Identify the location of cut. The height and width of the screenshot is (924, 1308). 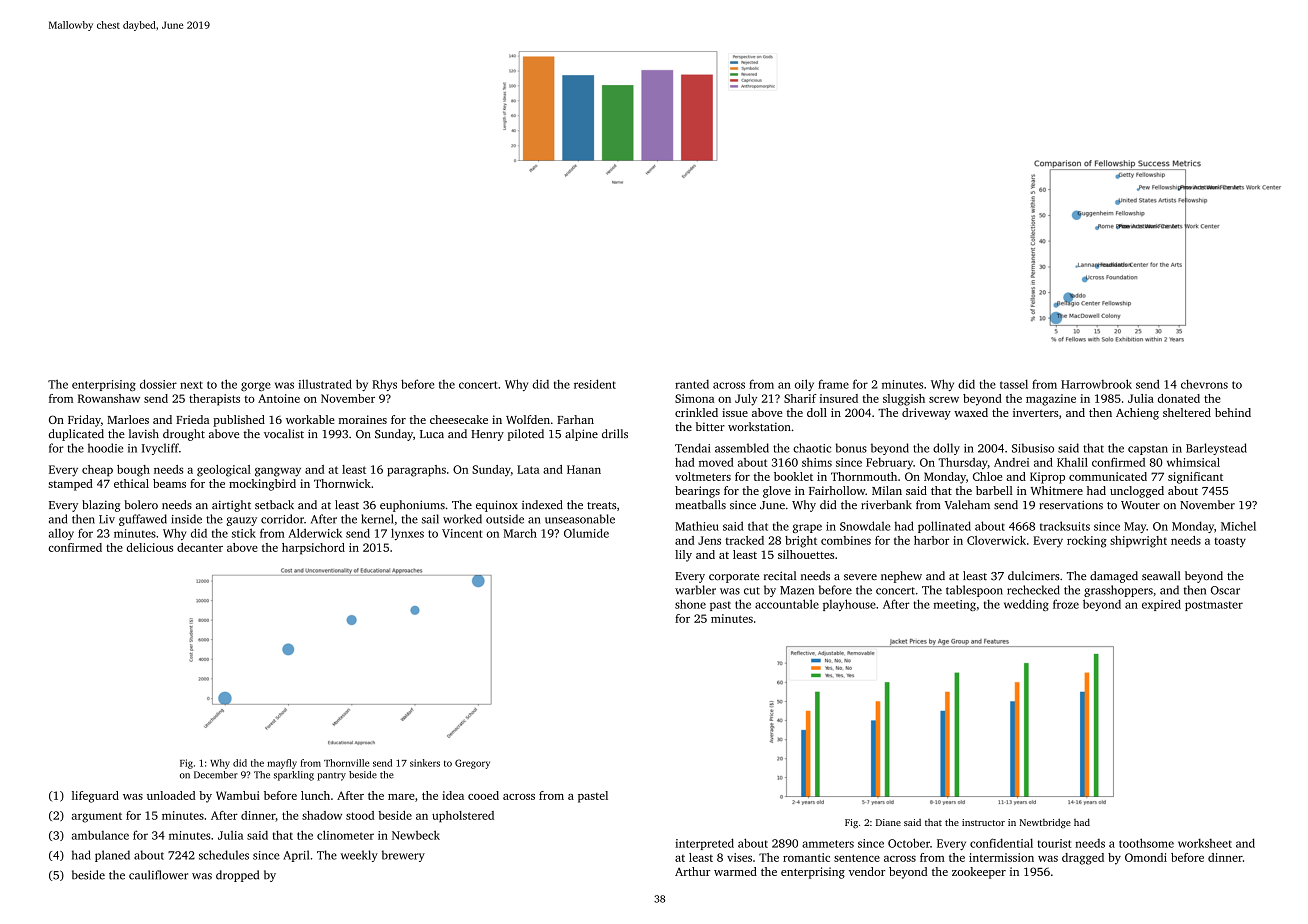
(752, 591).
